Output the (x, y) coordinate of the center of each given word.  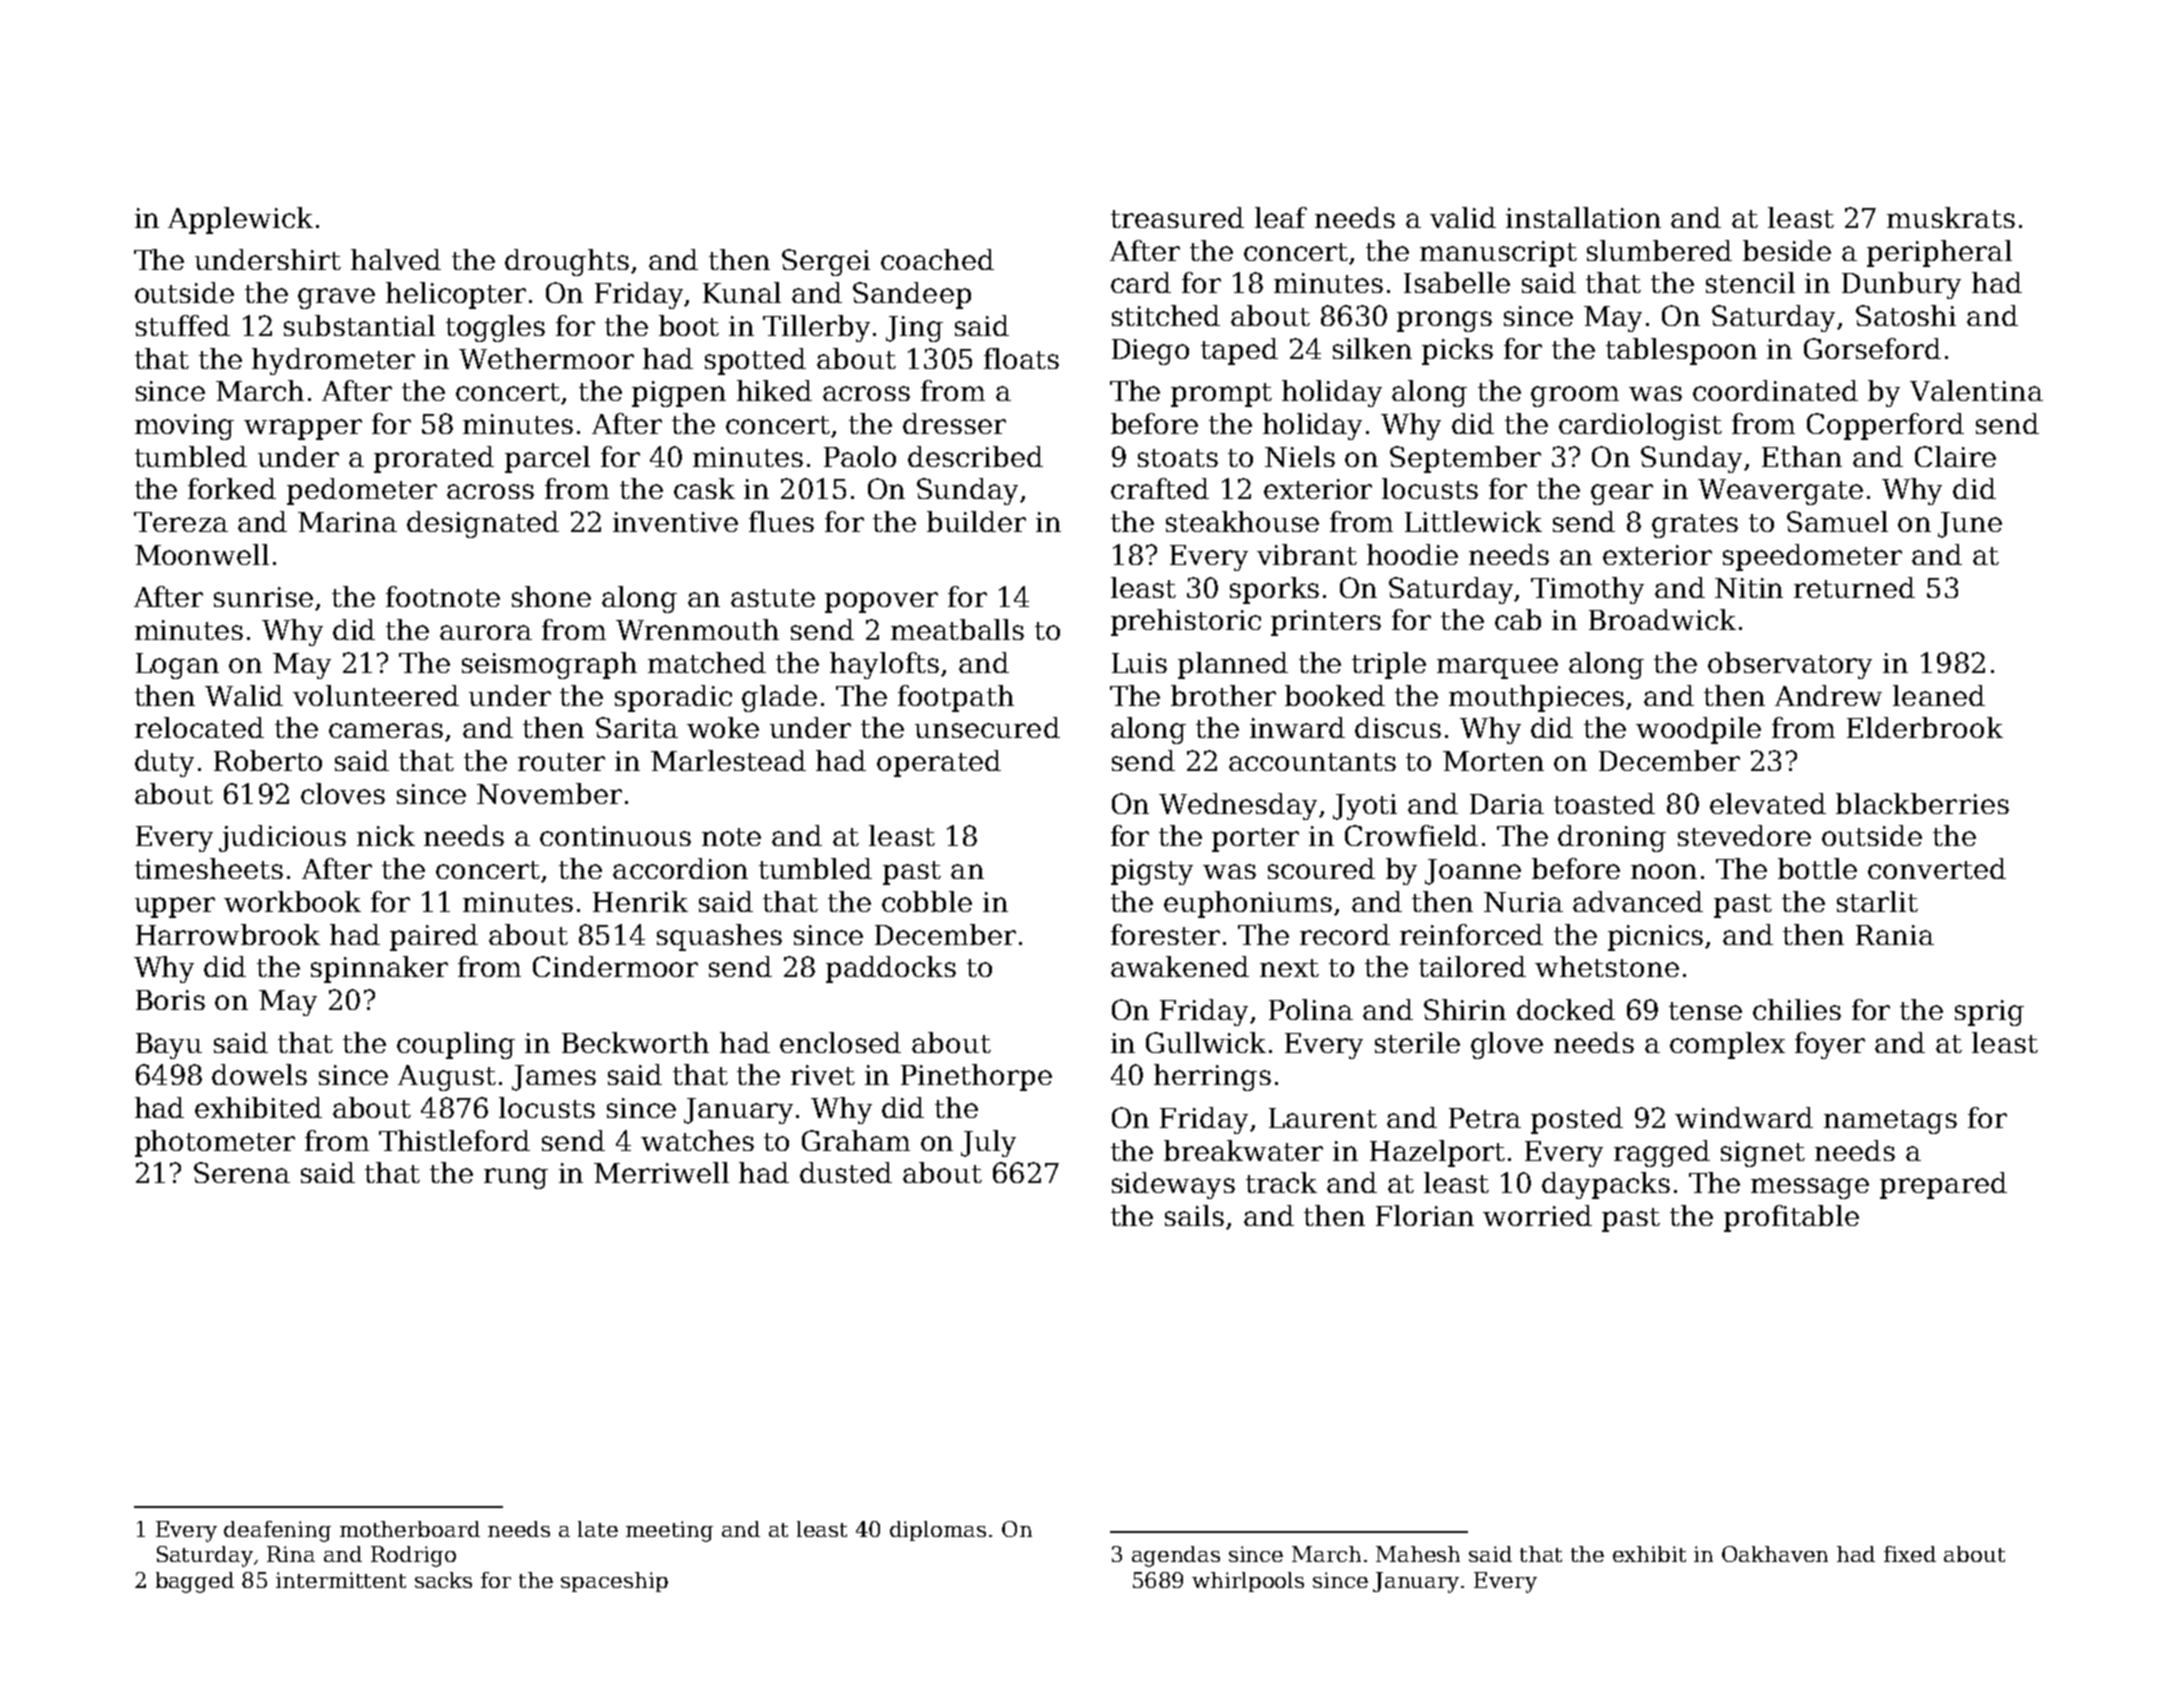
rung (516, 1178)
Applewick (240, 220)
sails (1194, 1215)
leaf (1281, 217)
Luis (1139, 663)
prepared (1943, 1185)
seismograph (549, 665)
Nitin (1749, 588)
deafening (277, 1531)
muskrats (1951, 217)
